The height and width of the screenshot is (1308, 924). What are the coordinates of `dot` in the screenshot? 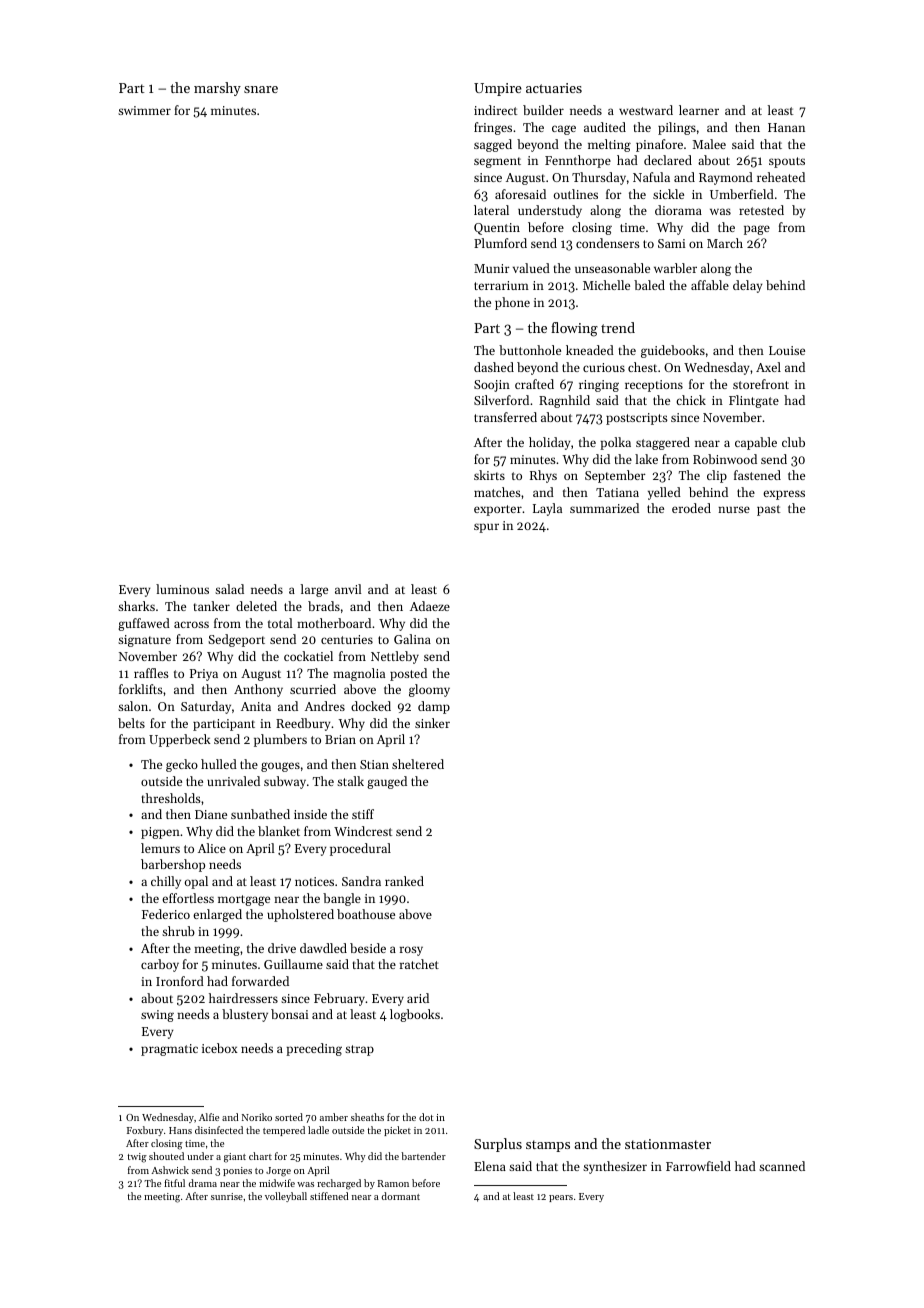 It's located at (426, 1117).
